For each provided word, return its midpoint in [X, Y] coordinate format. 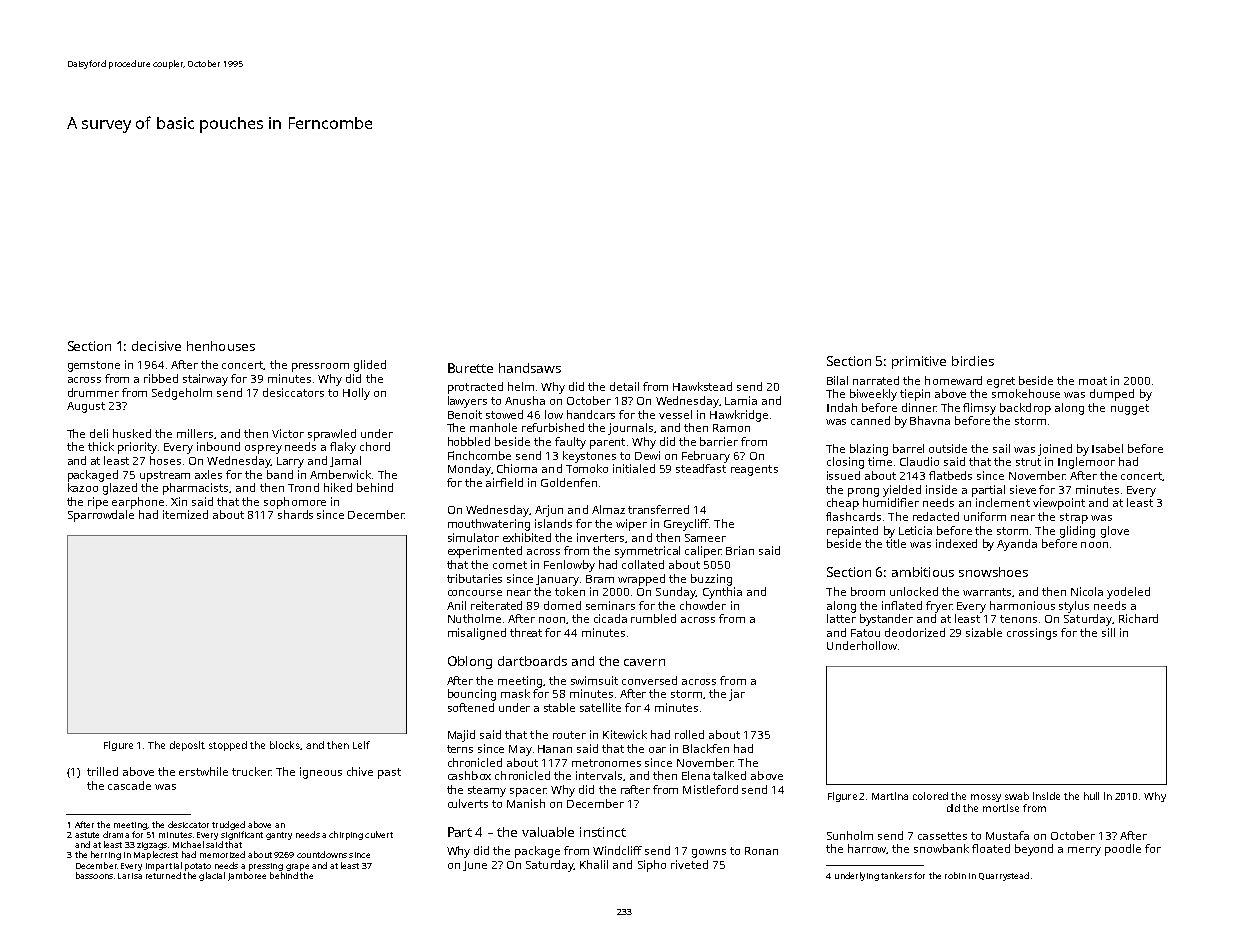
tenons [1018, 619]
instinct [603, 832]
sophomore [295, 503]
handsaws [530, 368]
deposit [187, 746]
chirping [346, 835]
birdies [973, 361]
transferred [658, 509]
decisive [156, 346]
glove [1115, 532]
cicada [610, 618]
